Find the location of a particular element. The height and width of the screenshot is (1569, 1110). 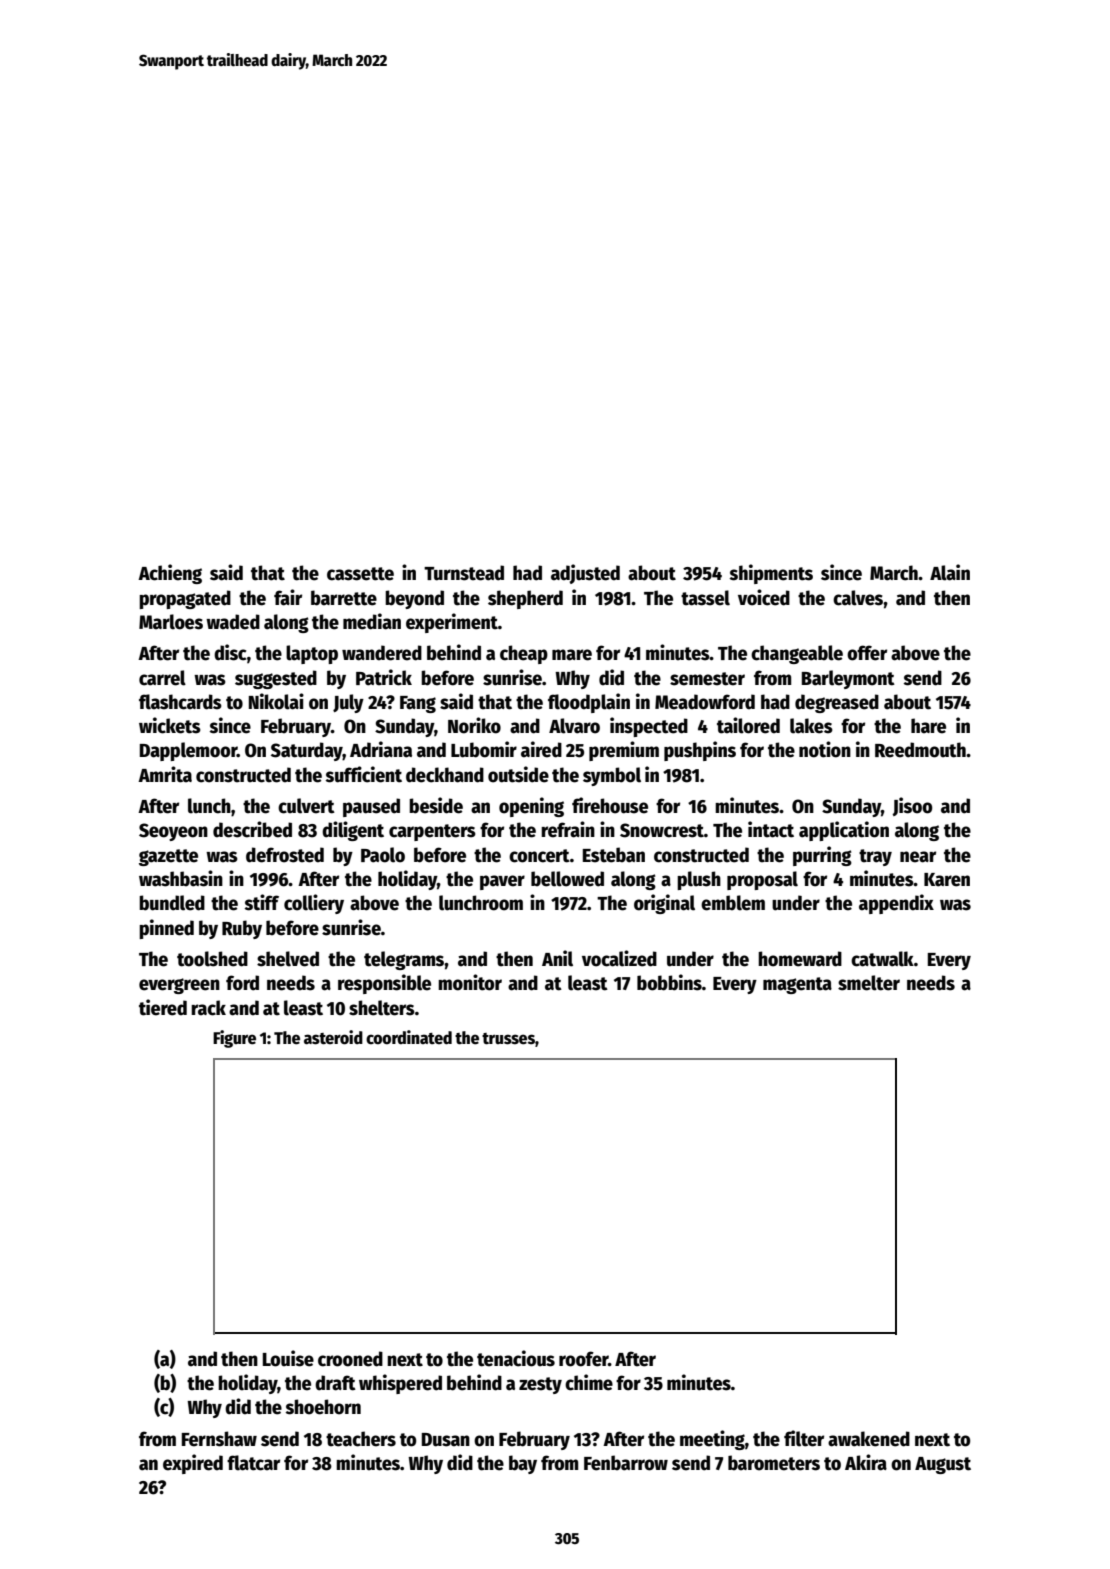

trusses is located at coordinates (508, 1039).
